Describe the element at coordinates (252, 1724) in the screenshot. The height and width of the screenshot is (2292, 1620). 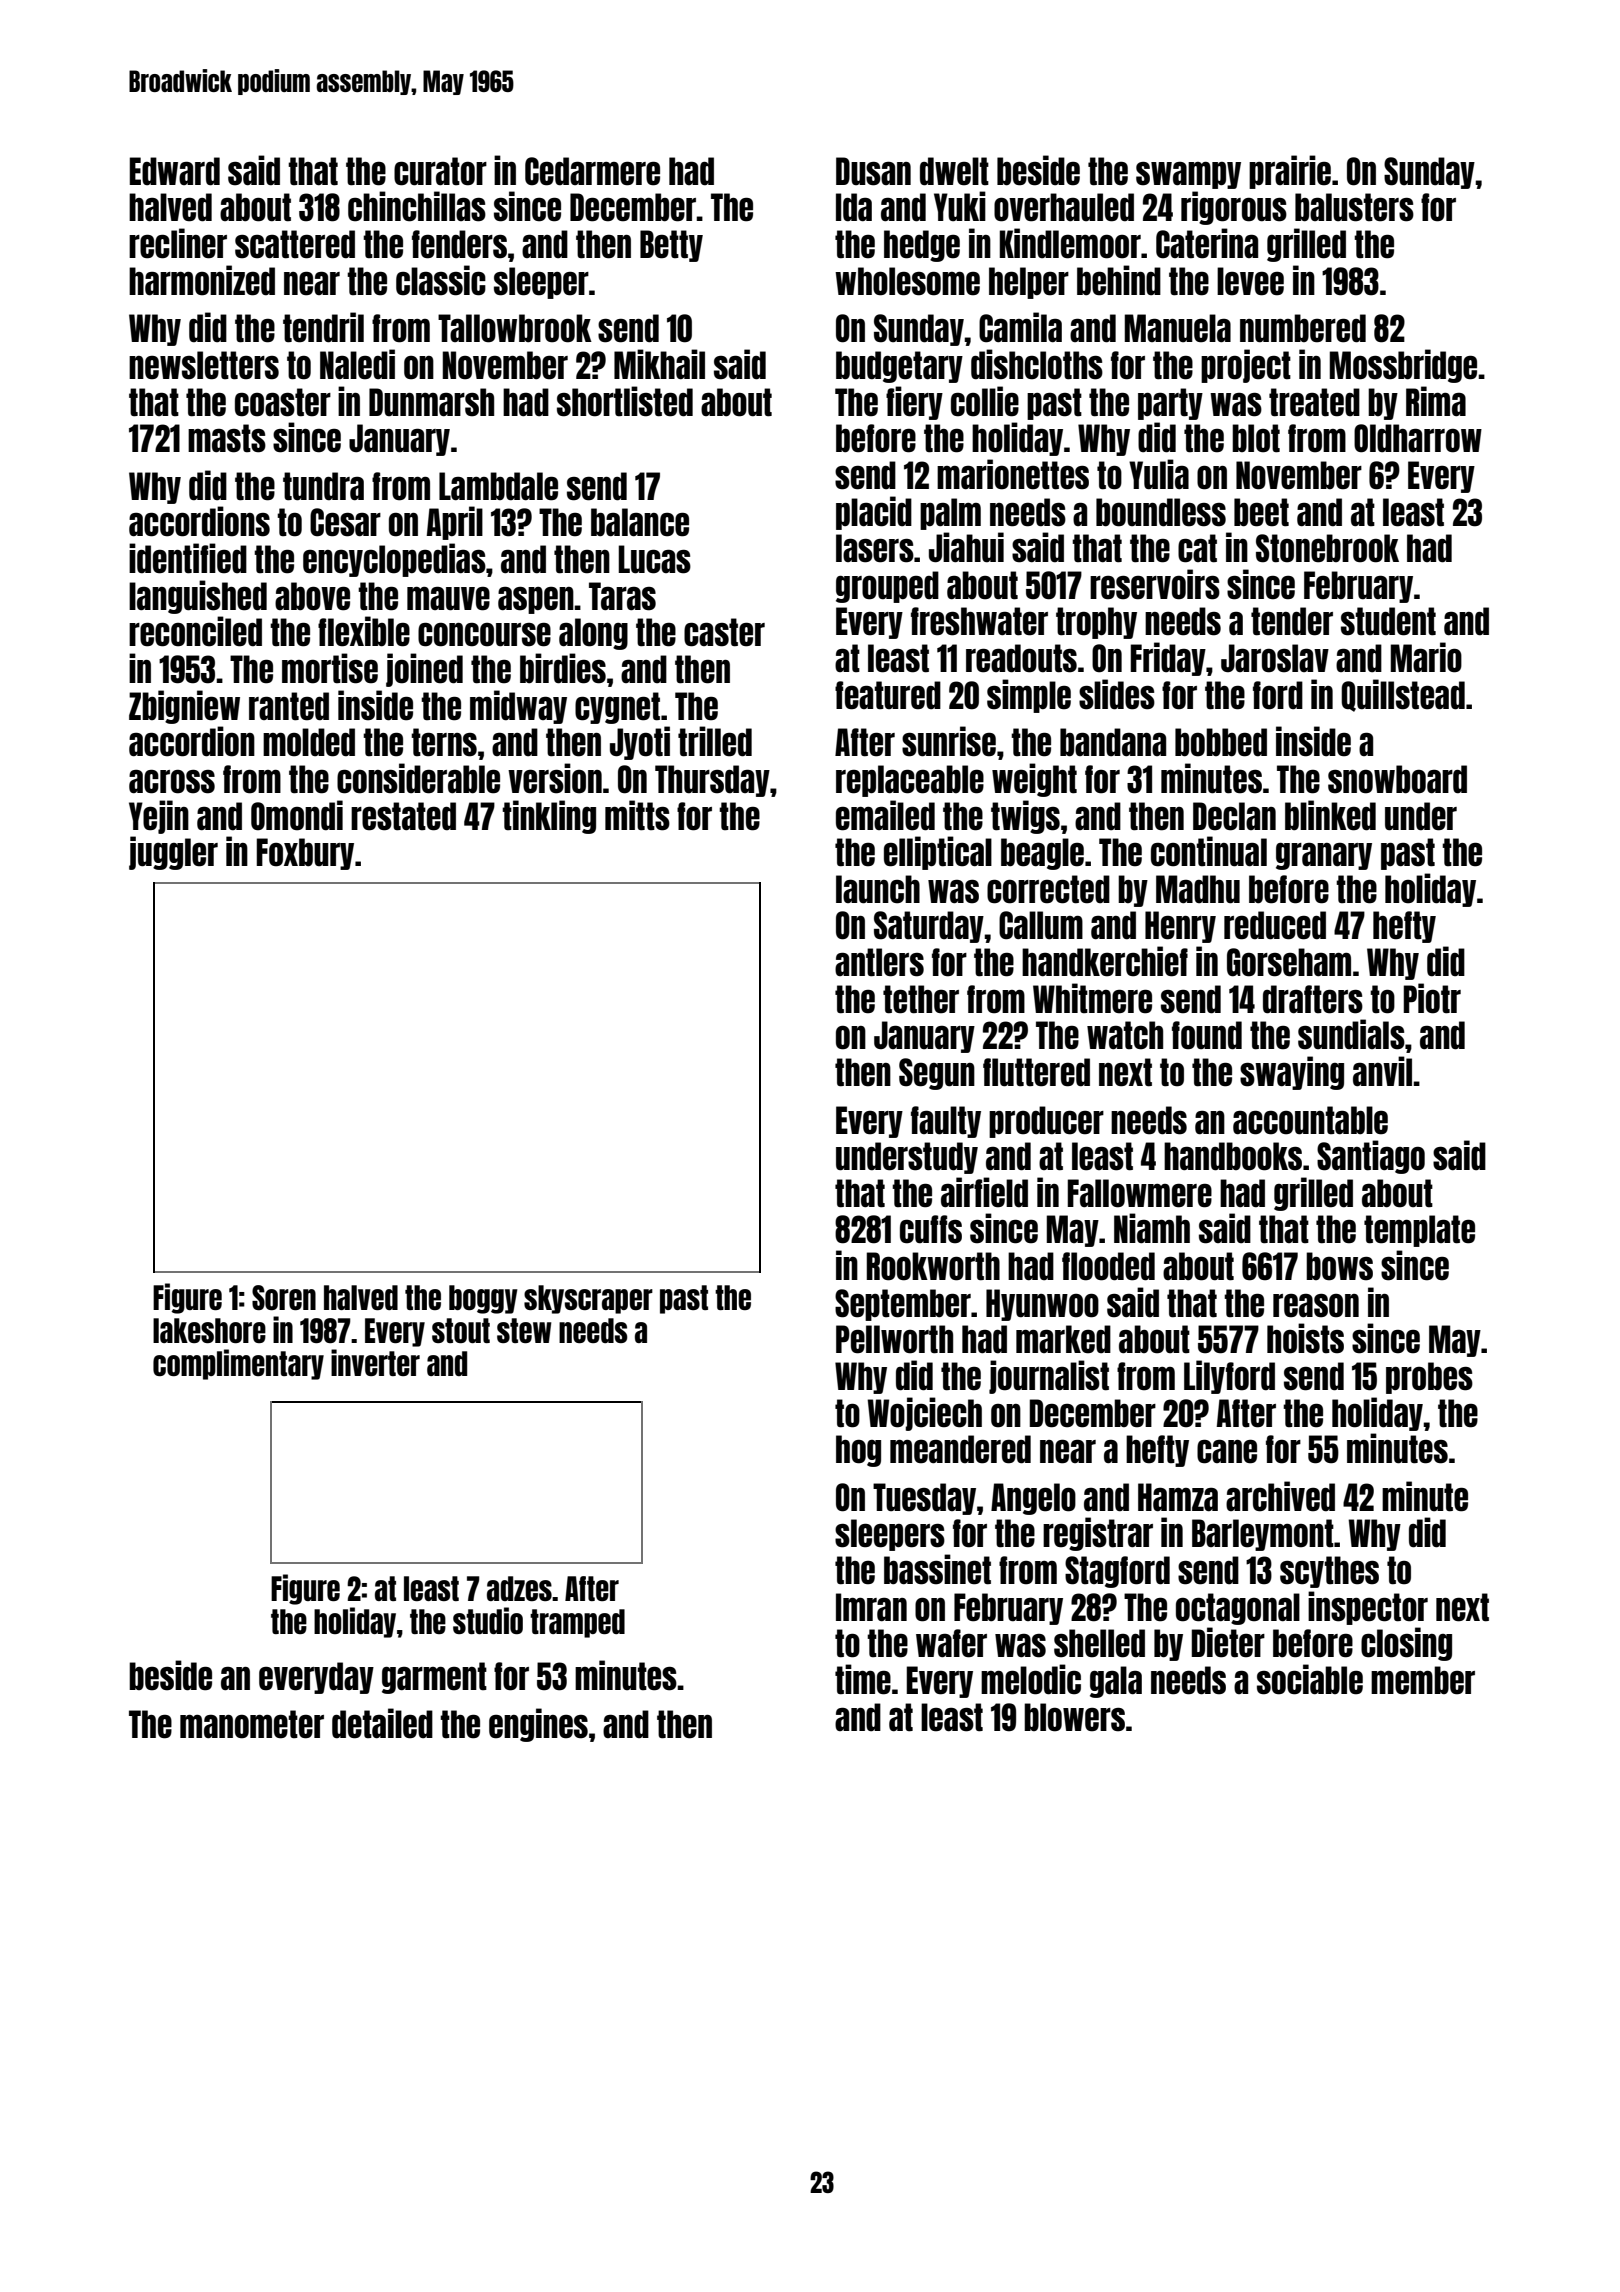
I see `manometer` at that location.
